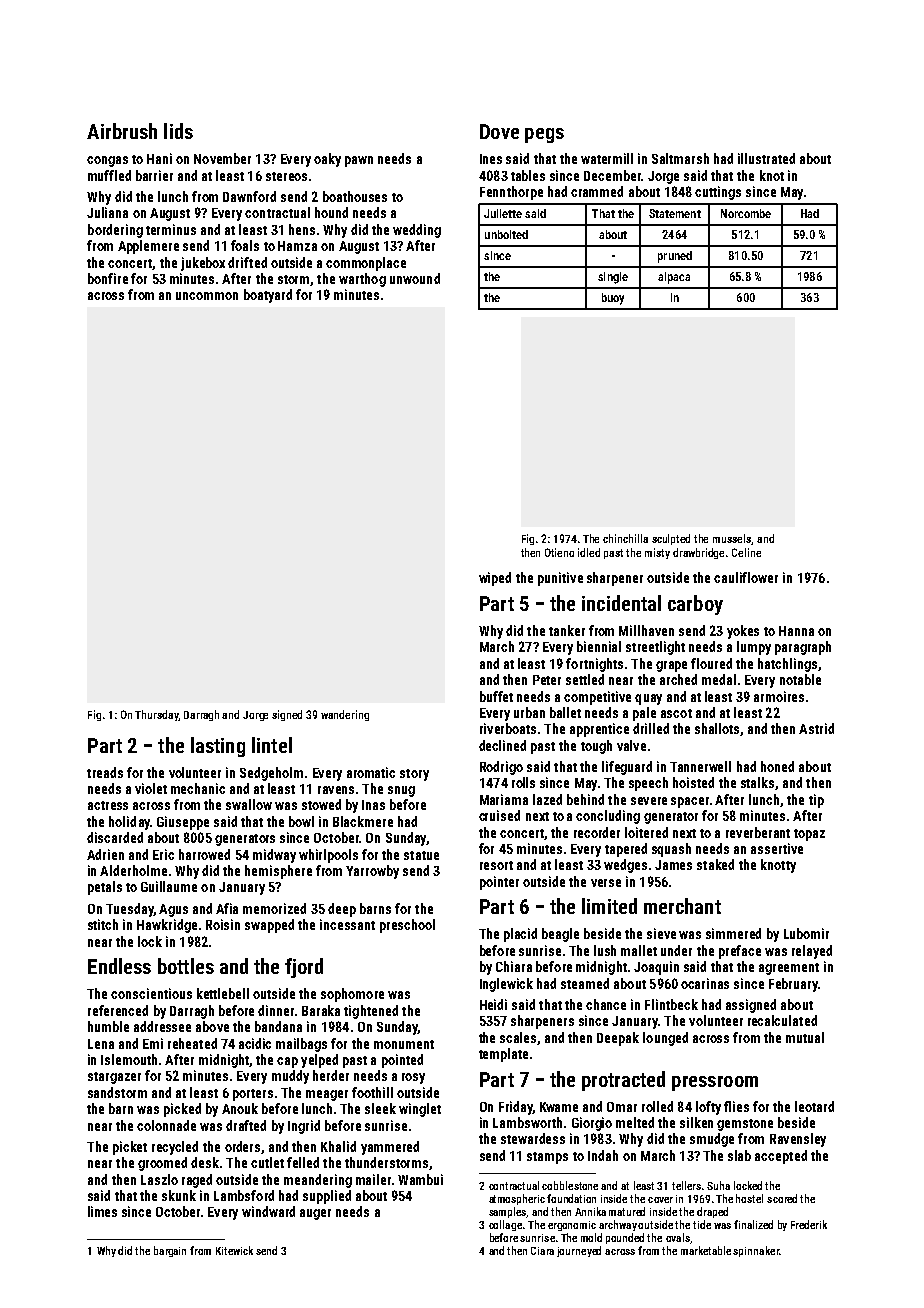 The height and width of the document is (1308, 924). Describe the element at coordinates (495, 579) in the document. I see `wiped` at that location.
